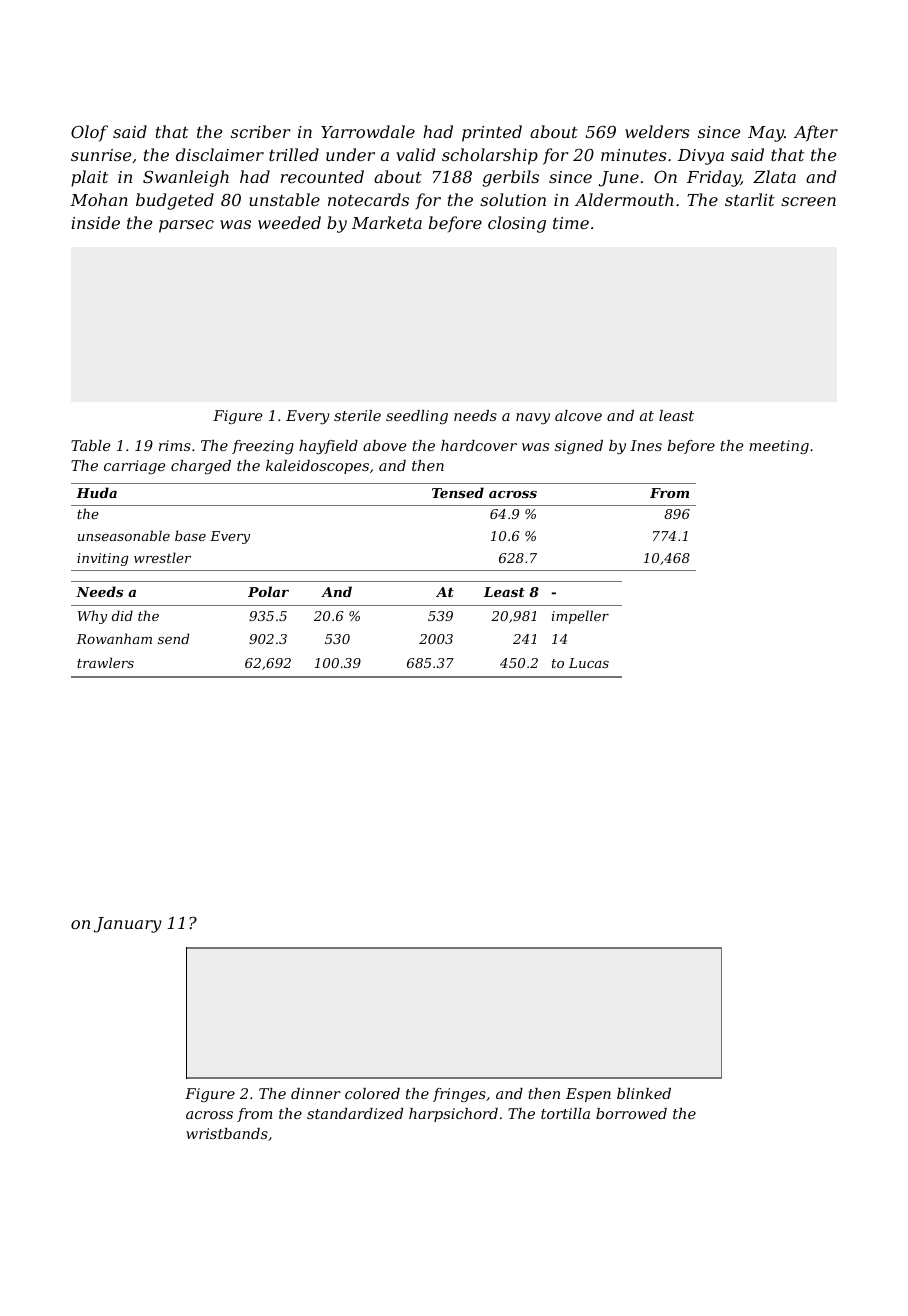  Describe the element at coordinates (95, 222) in the screenshot. I see `inside` at that location.
